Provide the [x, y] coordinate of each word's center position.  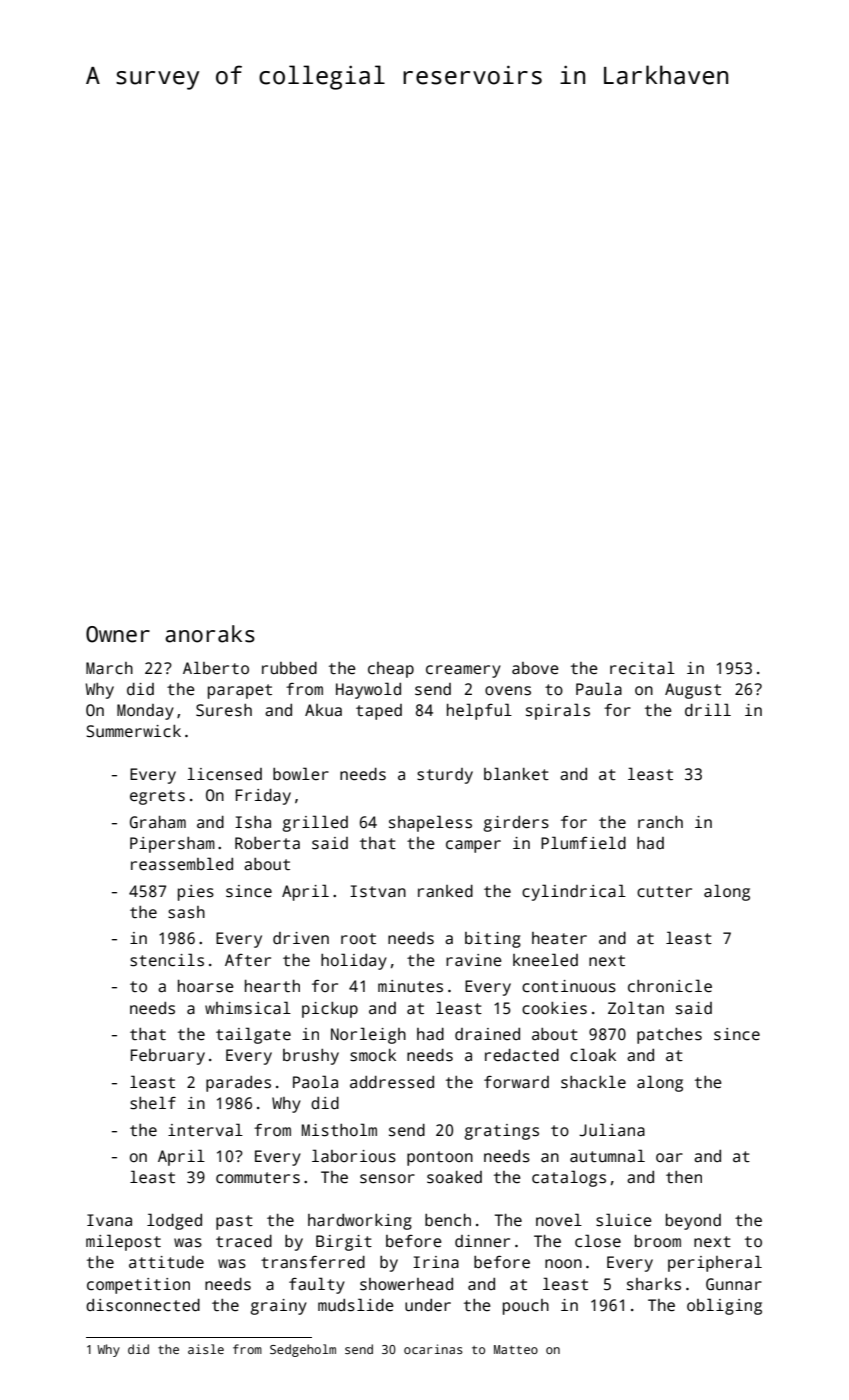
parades [238, 1084]
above [535, 668]
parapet [240, 691]
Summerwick [133, 731]
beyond [693, 1222]
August [693, 691]
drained [487, 1034]
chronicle [670, 986]
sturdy [445, 776]
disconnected [143, 1305]
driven [301, 938]
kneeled [545, 960]
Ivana [109, 1220]
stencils [167, 960]
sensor [387, 1179]
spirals [558, 711]
